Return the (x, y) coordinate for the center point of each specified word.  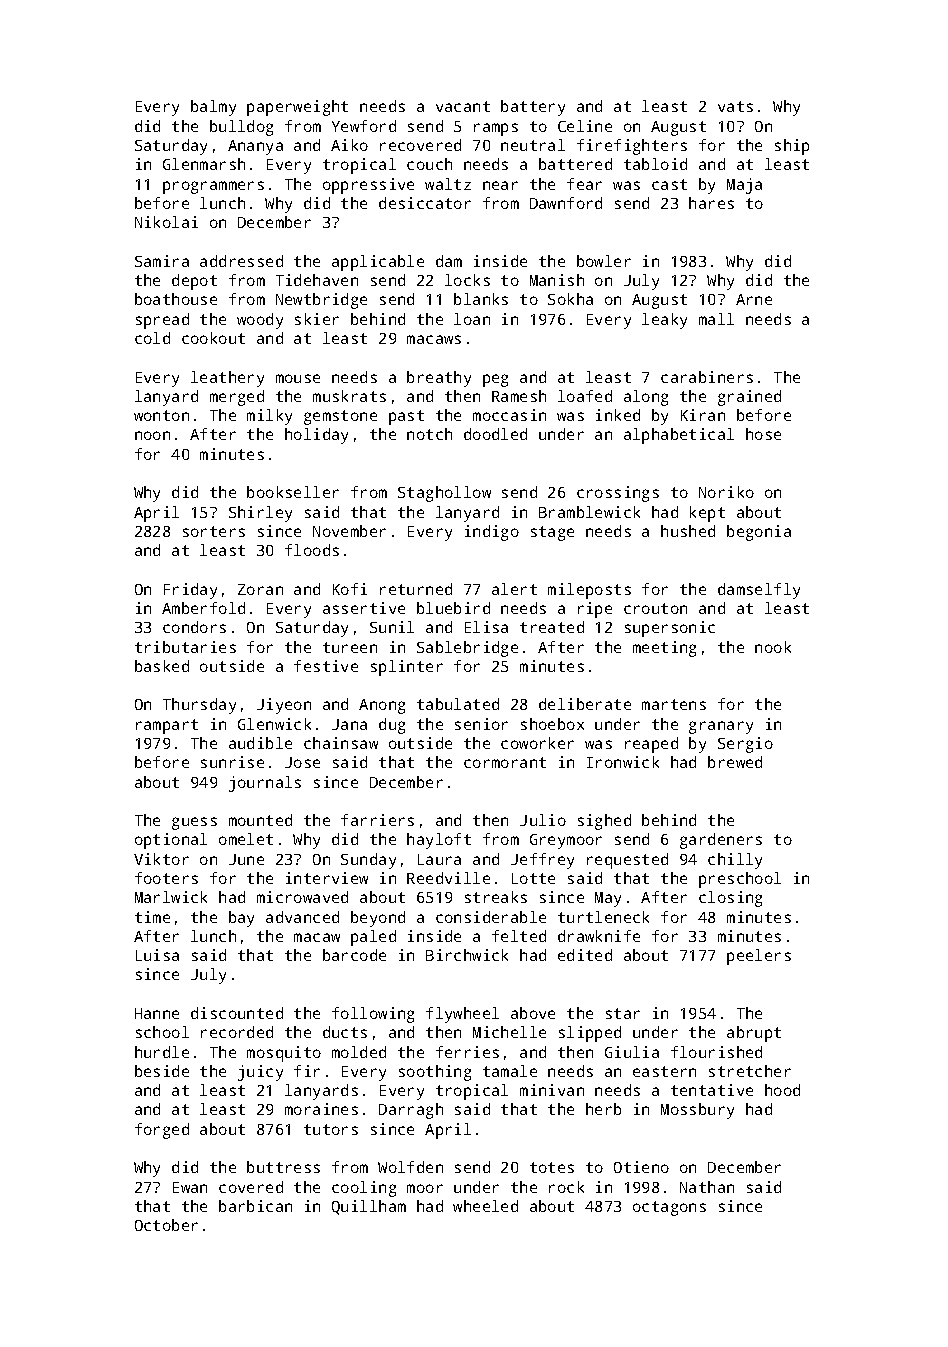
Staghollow (444, 494)
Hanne (157, 1013)
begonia (759, 533)
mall (716, 319)
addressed (241, 261)
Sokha (570, 299)
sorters (214, 531)
